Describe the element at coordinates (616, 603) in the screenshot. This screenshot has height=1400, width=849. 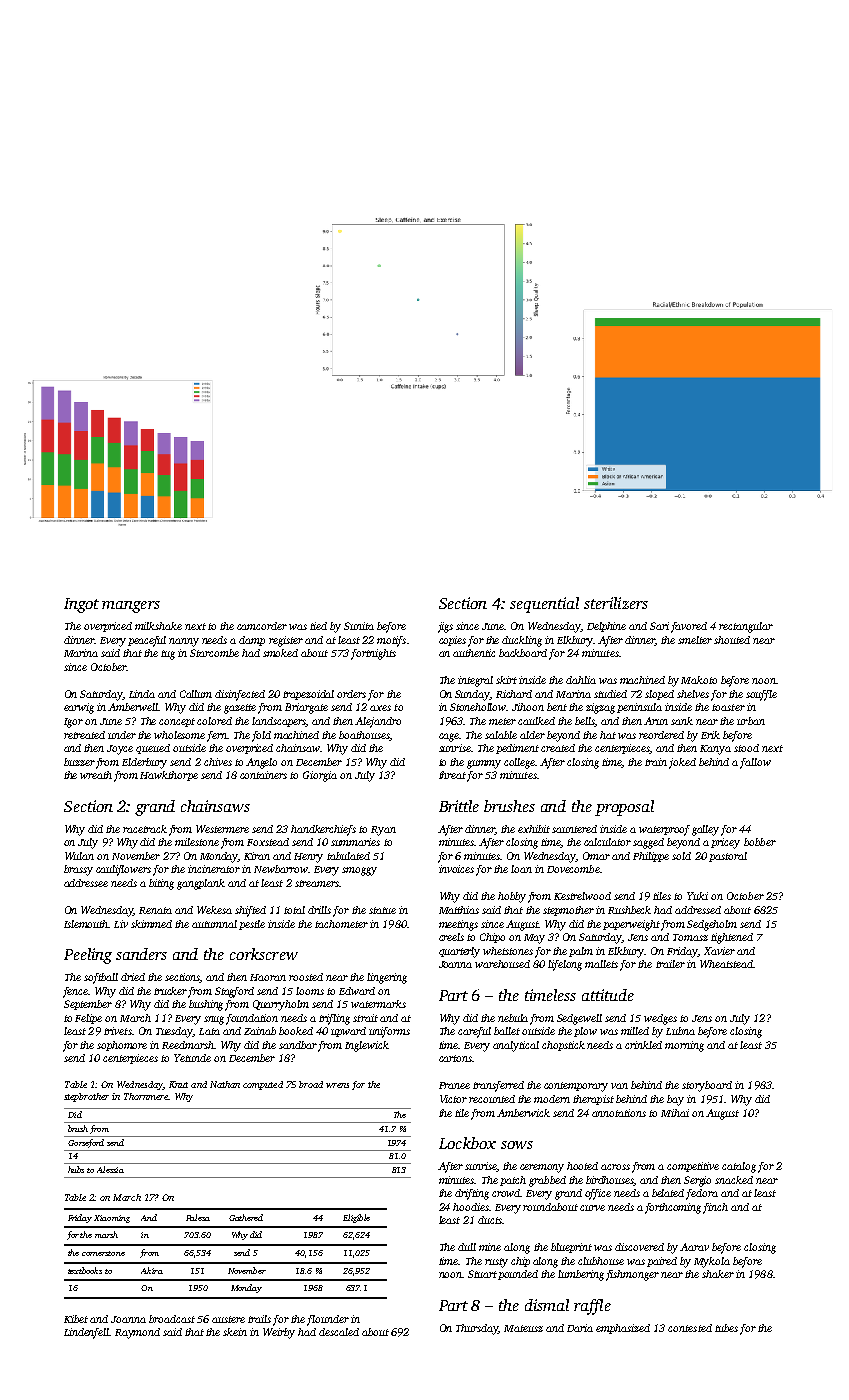
I see `sterilizers` at that location.
